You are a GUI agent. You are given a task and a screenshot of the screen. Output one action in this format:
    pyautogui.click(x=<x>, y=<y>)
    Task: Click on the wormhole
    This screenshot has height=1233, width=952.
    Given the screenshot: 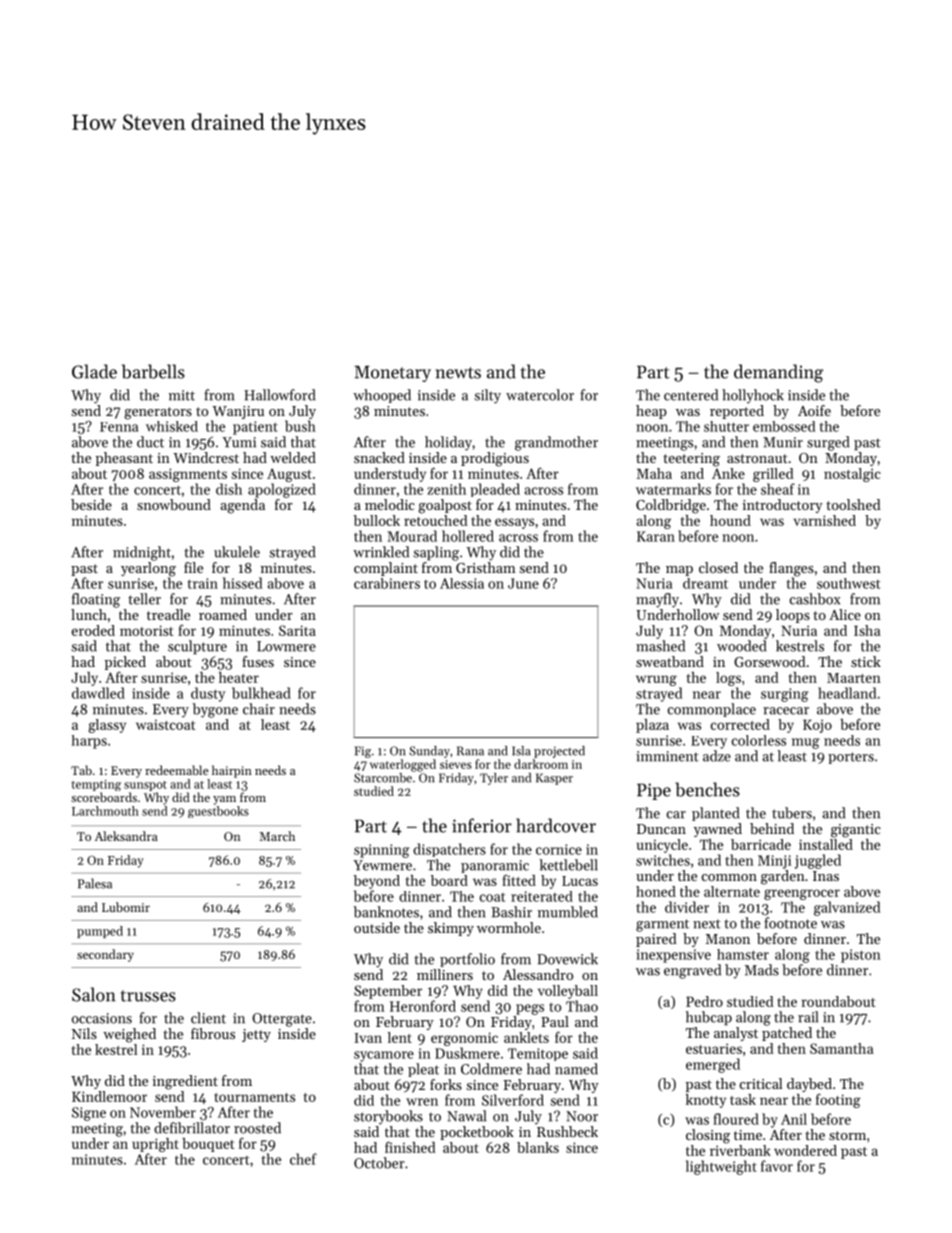 What is the action you would take?
    pyautogui.click(x=509, y=927)
